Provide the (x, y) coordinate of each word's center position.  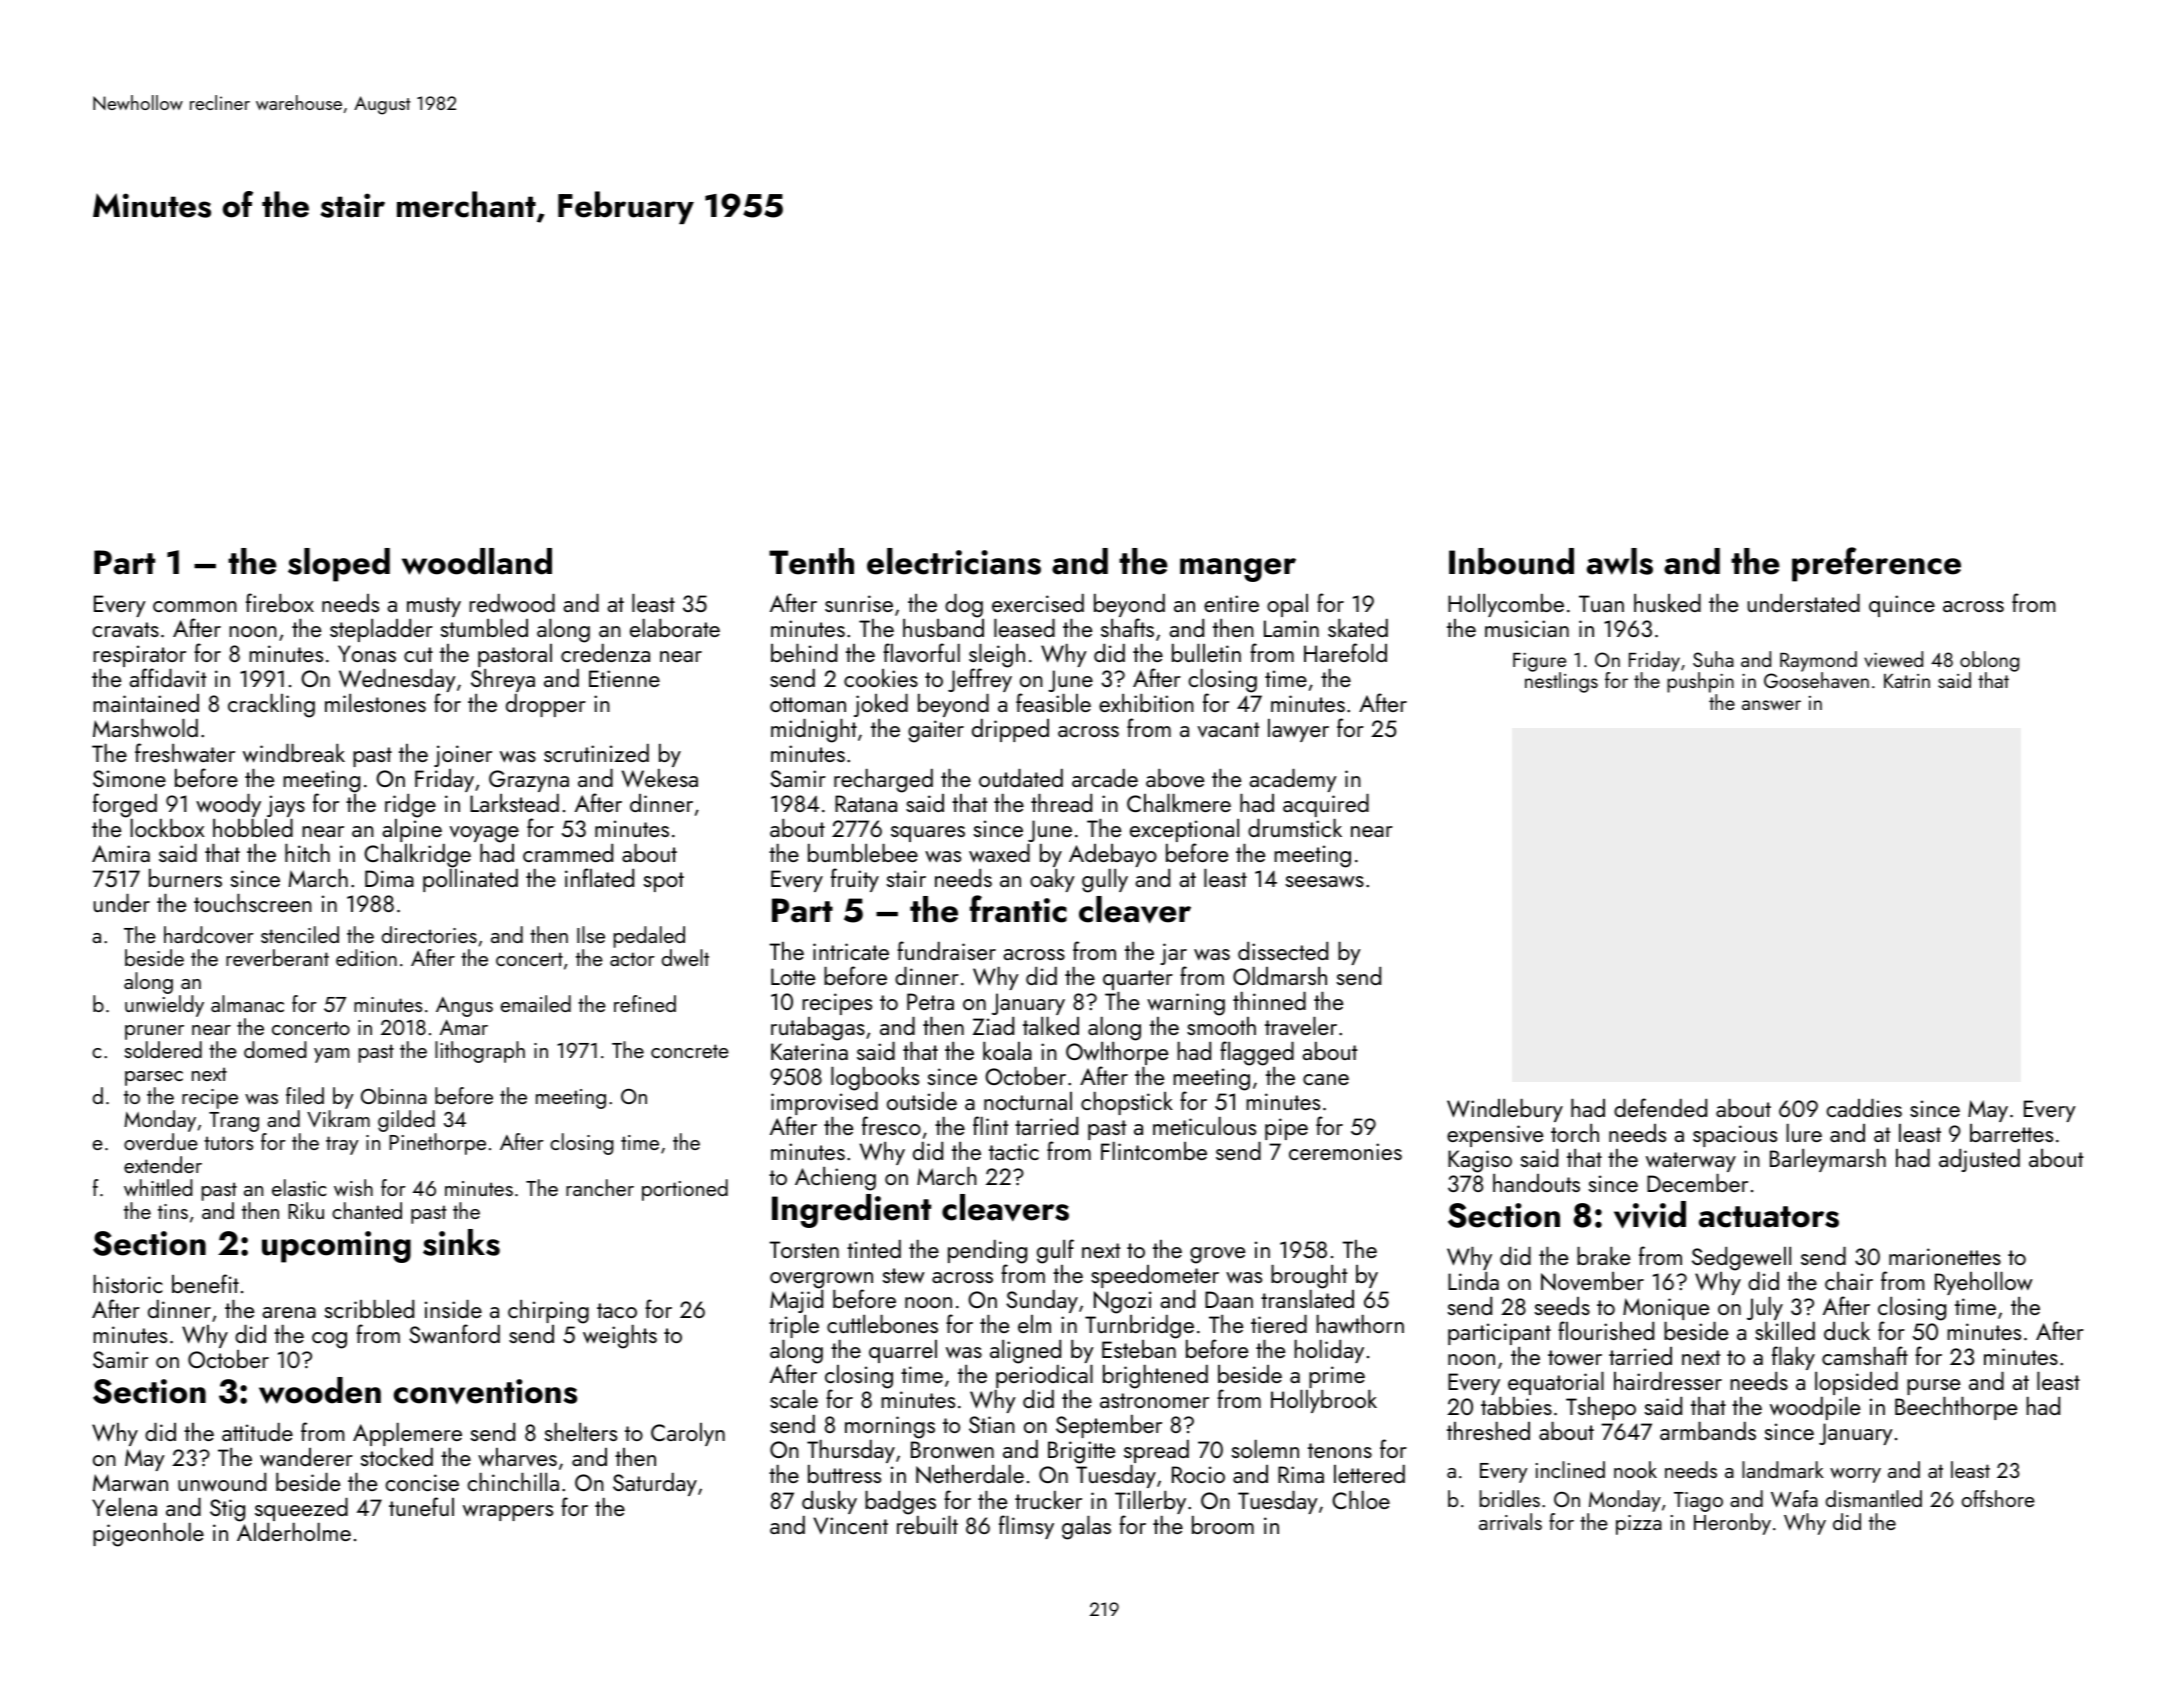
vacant (1228, 730)
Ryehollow (1984, 1283)
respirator (139, 656)
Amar (464, 1027)
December (1697, 1183)
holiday (1329, 1351)
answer (1771, 705)
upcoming (336, 1247)
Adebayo (1113, 855)
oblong (1989, 661)
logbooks (875, 1079)
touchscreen (253, 903)
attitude (257, 1432)
